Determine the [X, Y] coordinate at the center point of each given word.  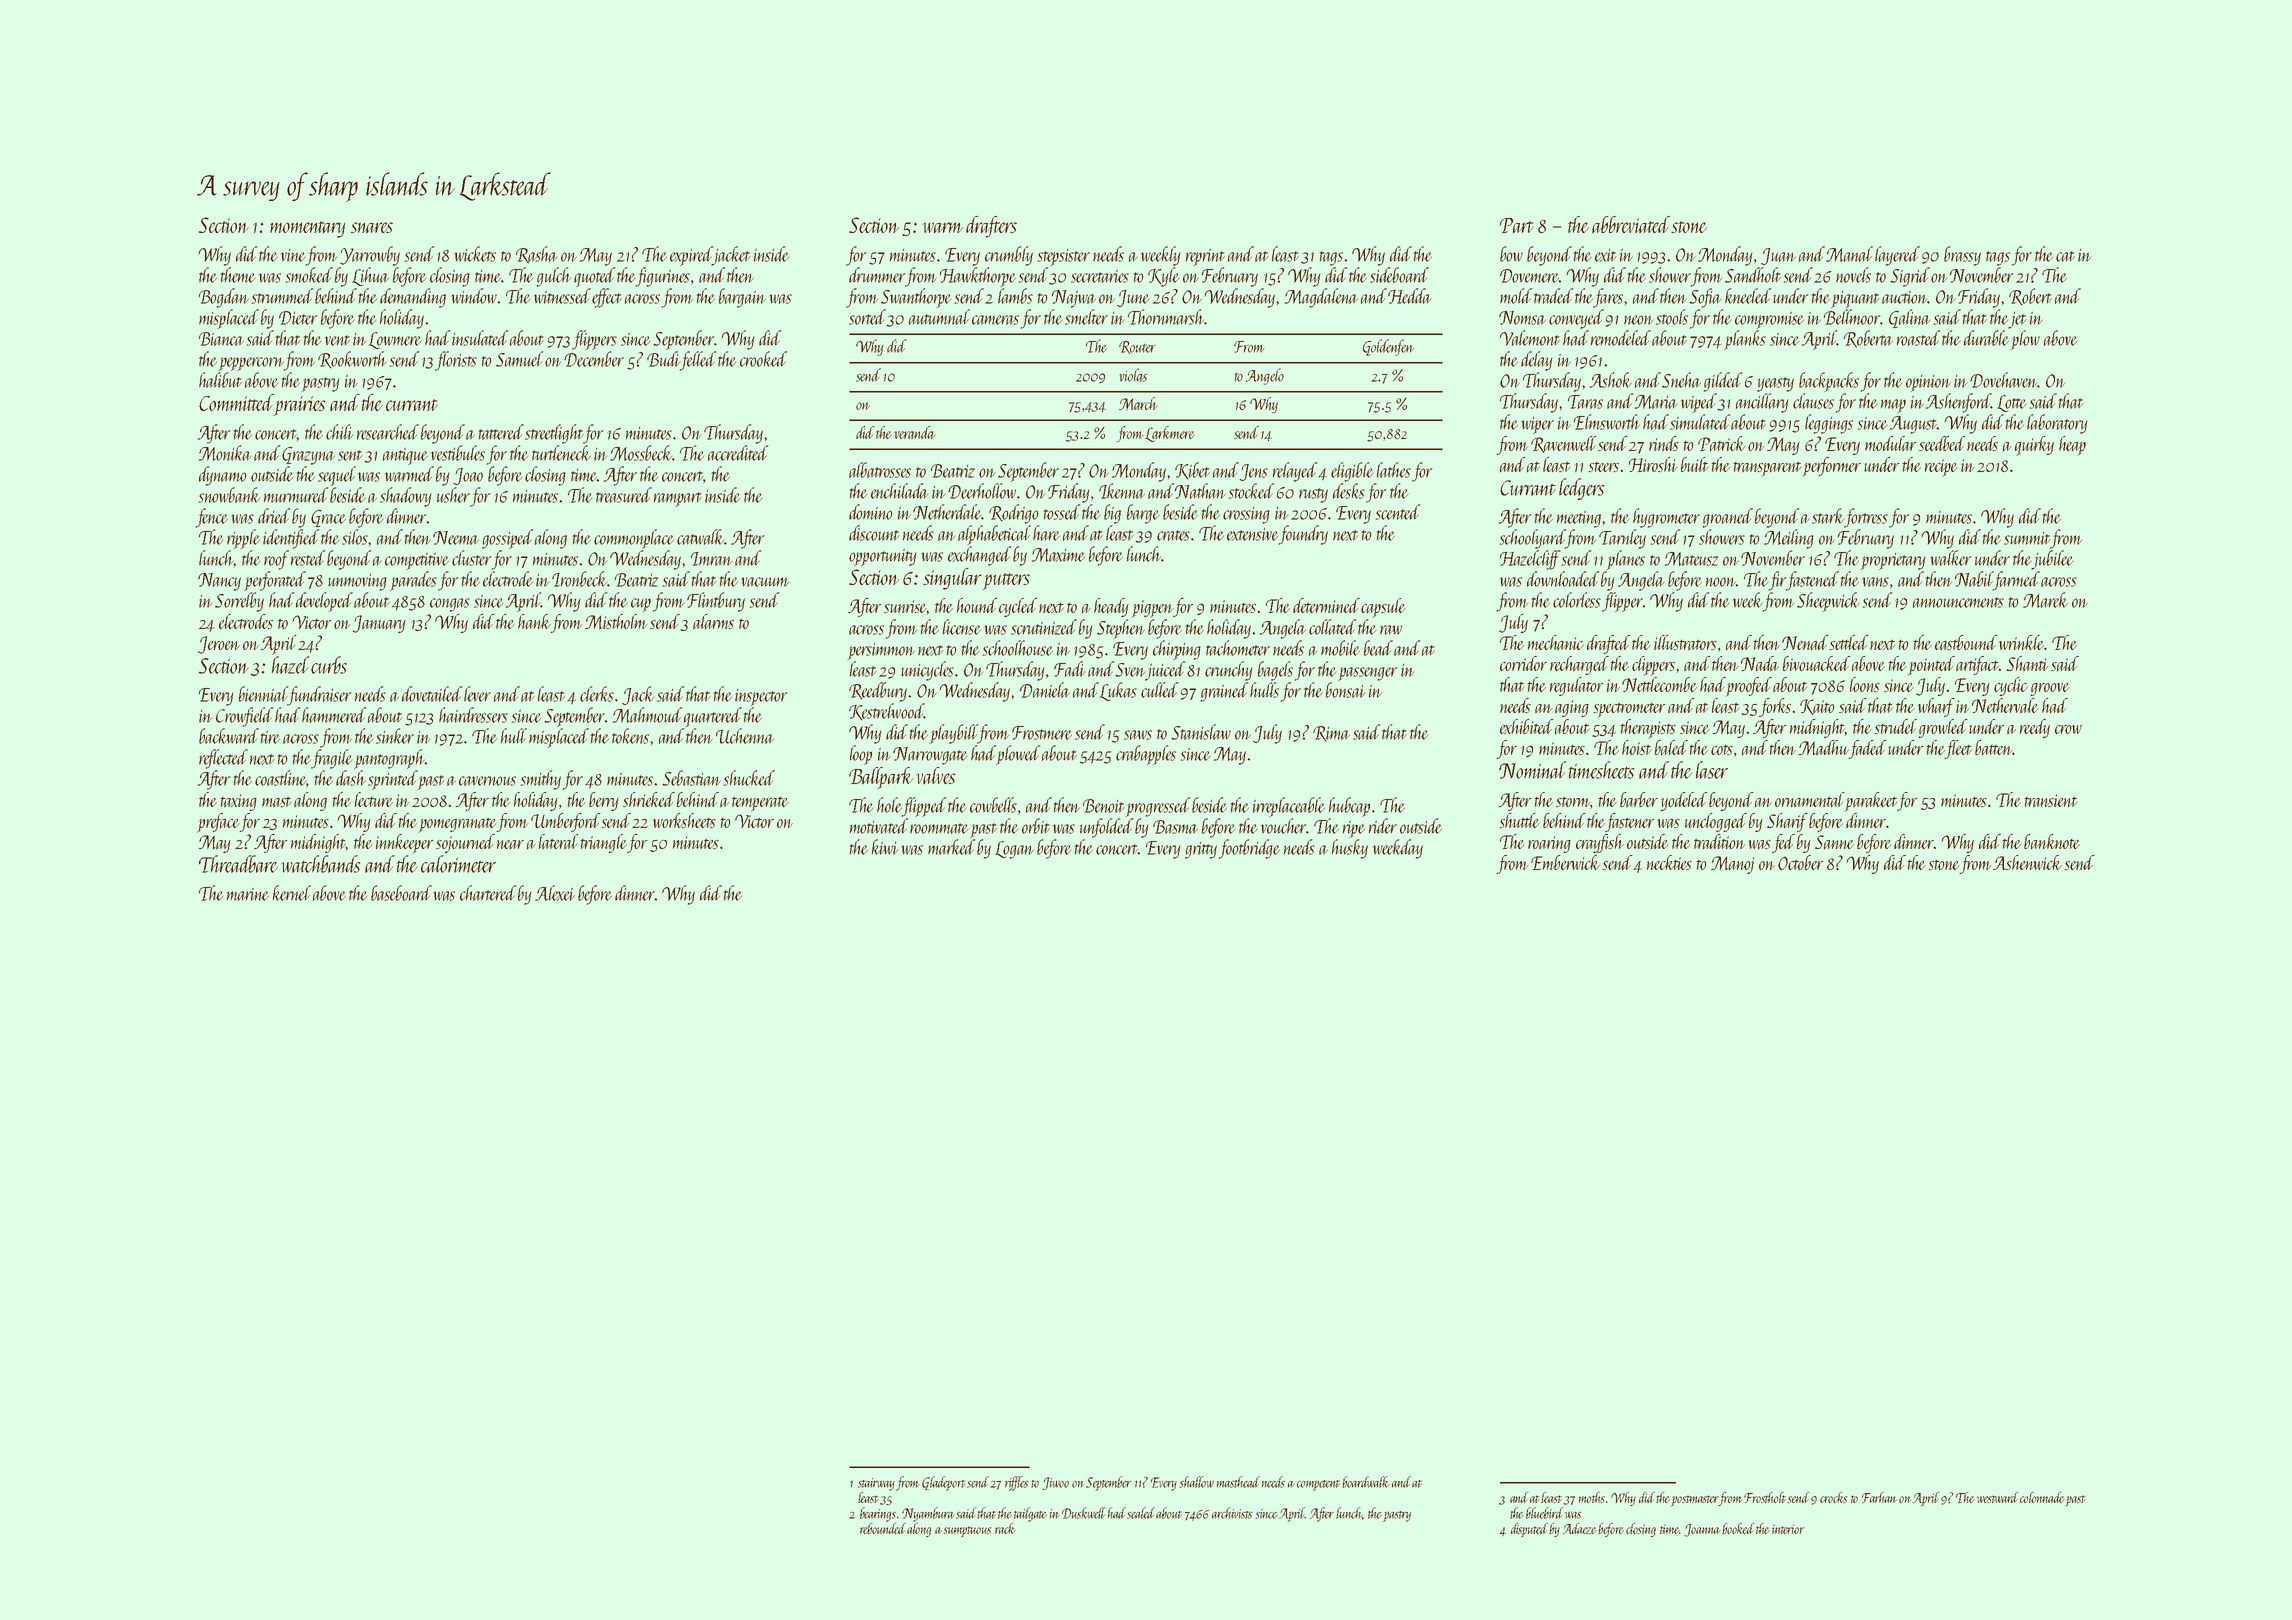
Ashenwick [2027, 862]
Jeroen [219, 645]
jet [2018, 320]
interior [1788, 1529]
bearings [878, 1514]
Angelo [1265, 376]
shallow [1197, 1482]
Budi [663, 359]
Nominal [1532, 770]
